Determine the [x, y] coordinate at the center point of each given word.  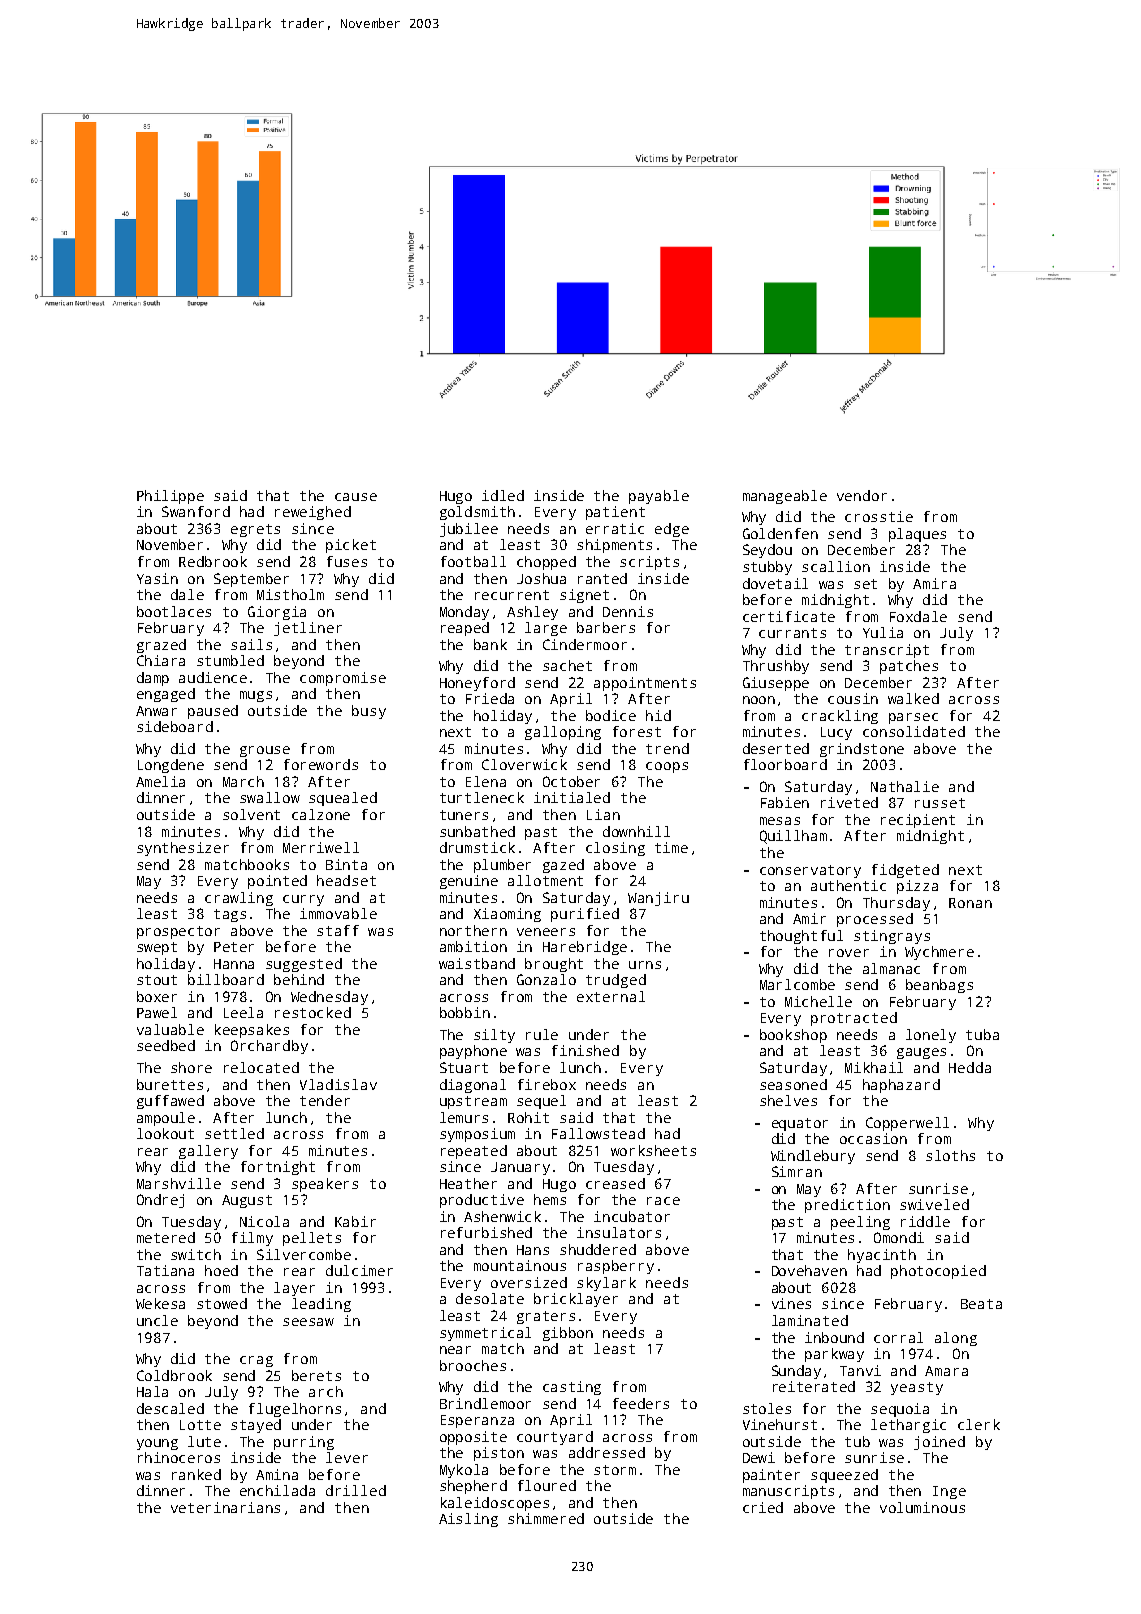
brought [554, 965]
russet [940, 803]
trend [667, 748]
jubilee [469, 530]
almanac [891, 968]
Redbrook [213, 561]
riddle [925, 1221]
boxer [157, 996]
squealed [343, 799]
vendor [862, 495]
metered [166, 1237]
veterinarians [225, 1507]
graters [546, 1317]
